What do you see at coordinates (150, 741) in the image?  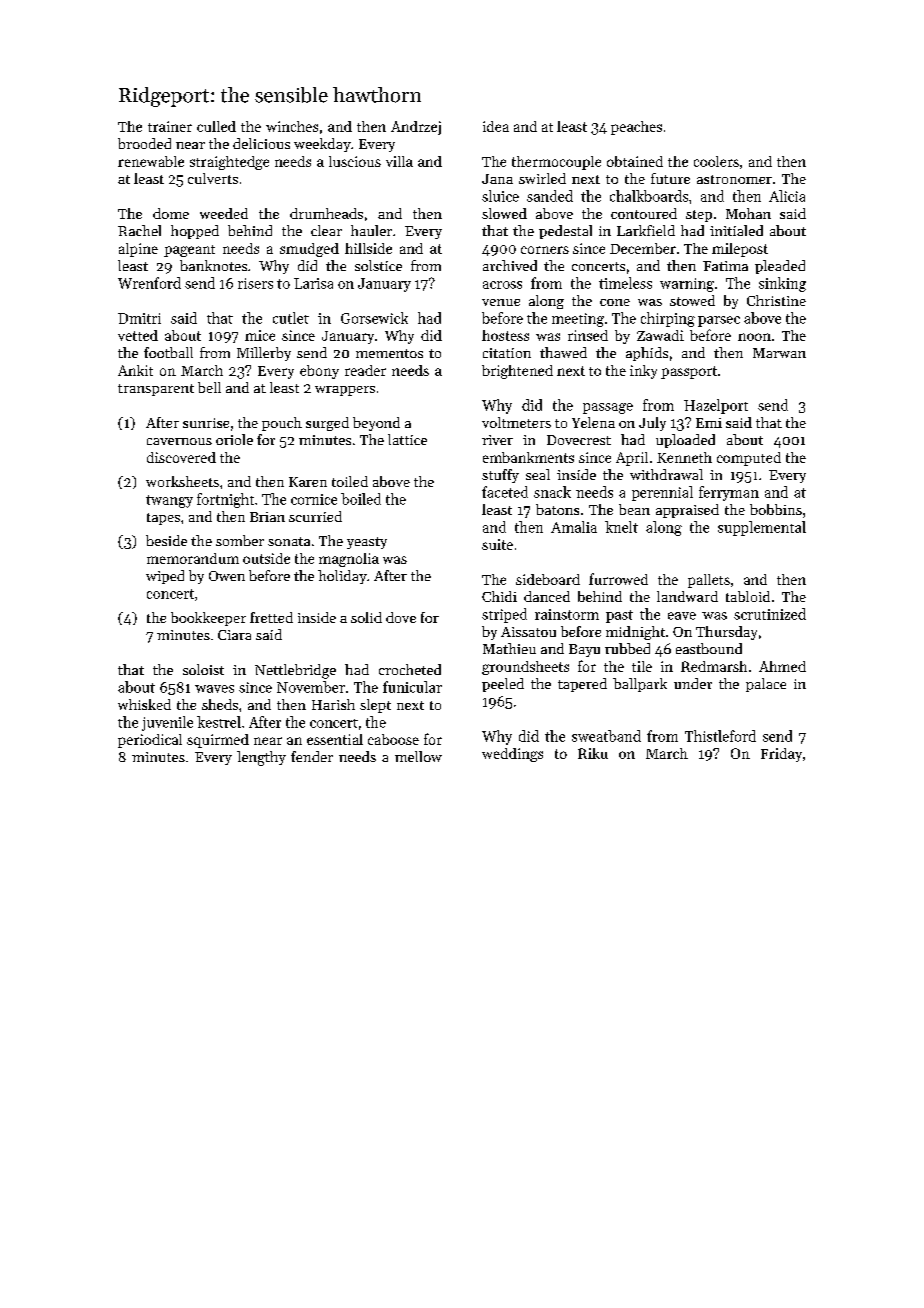 I see `periodical` at bounding box center [150, 741].
